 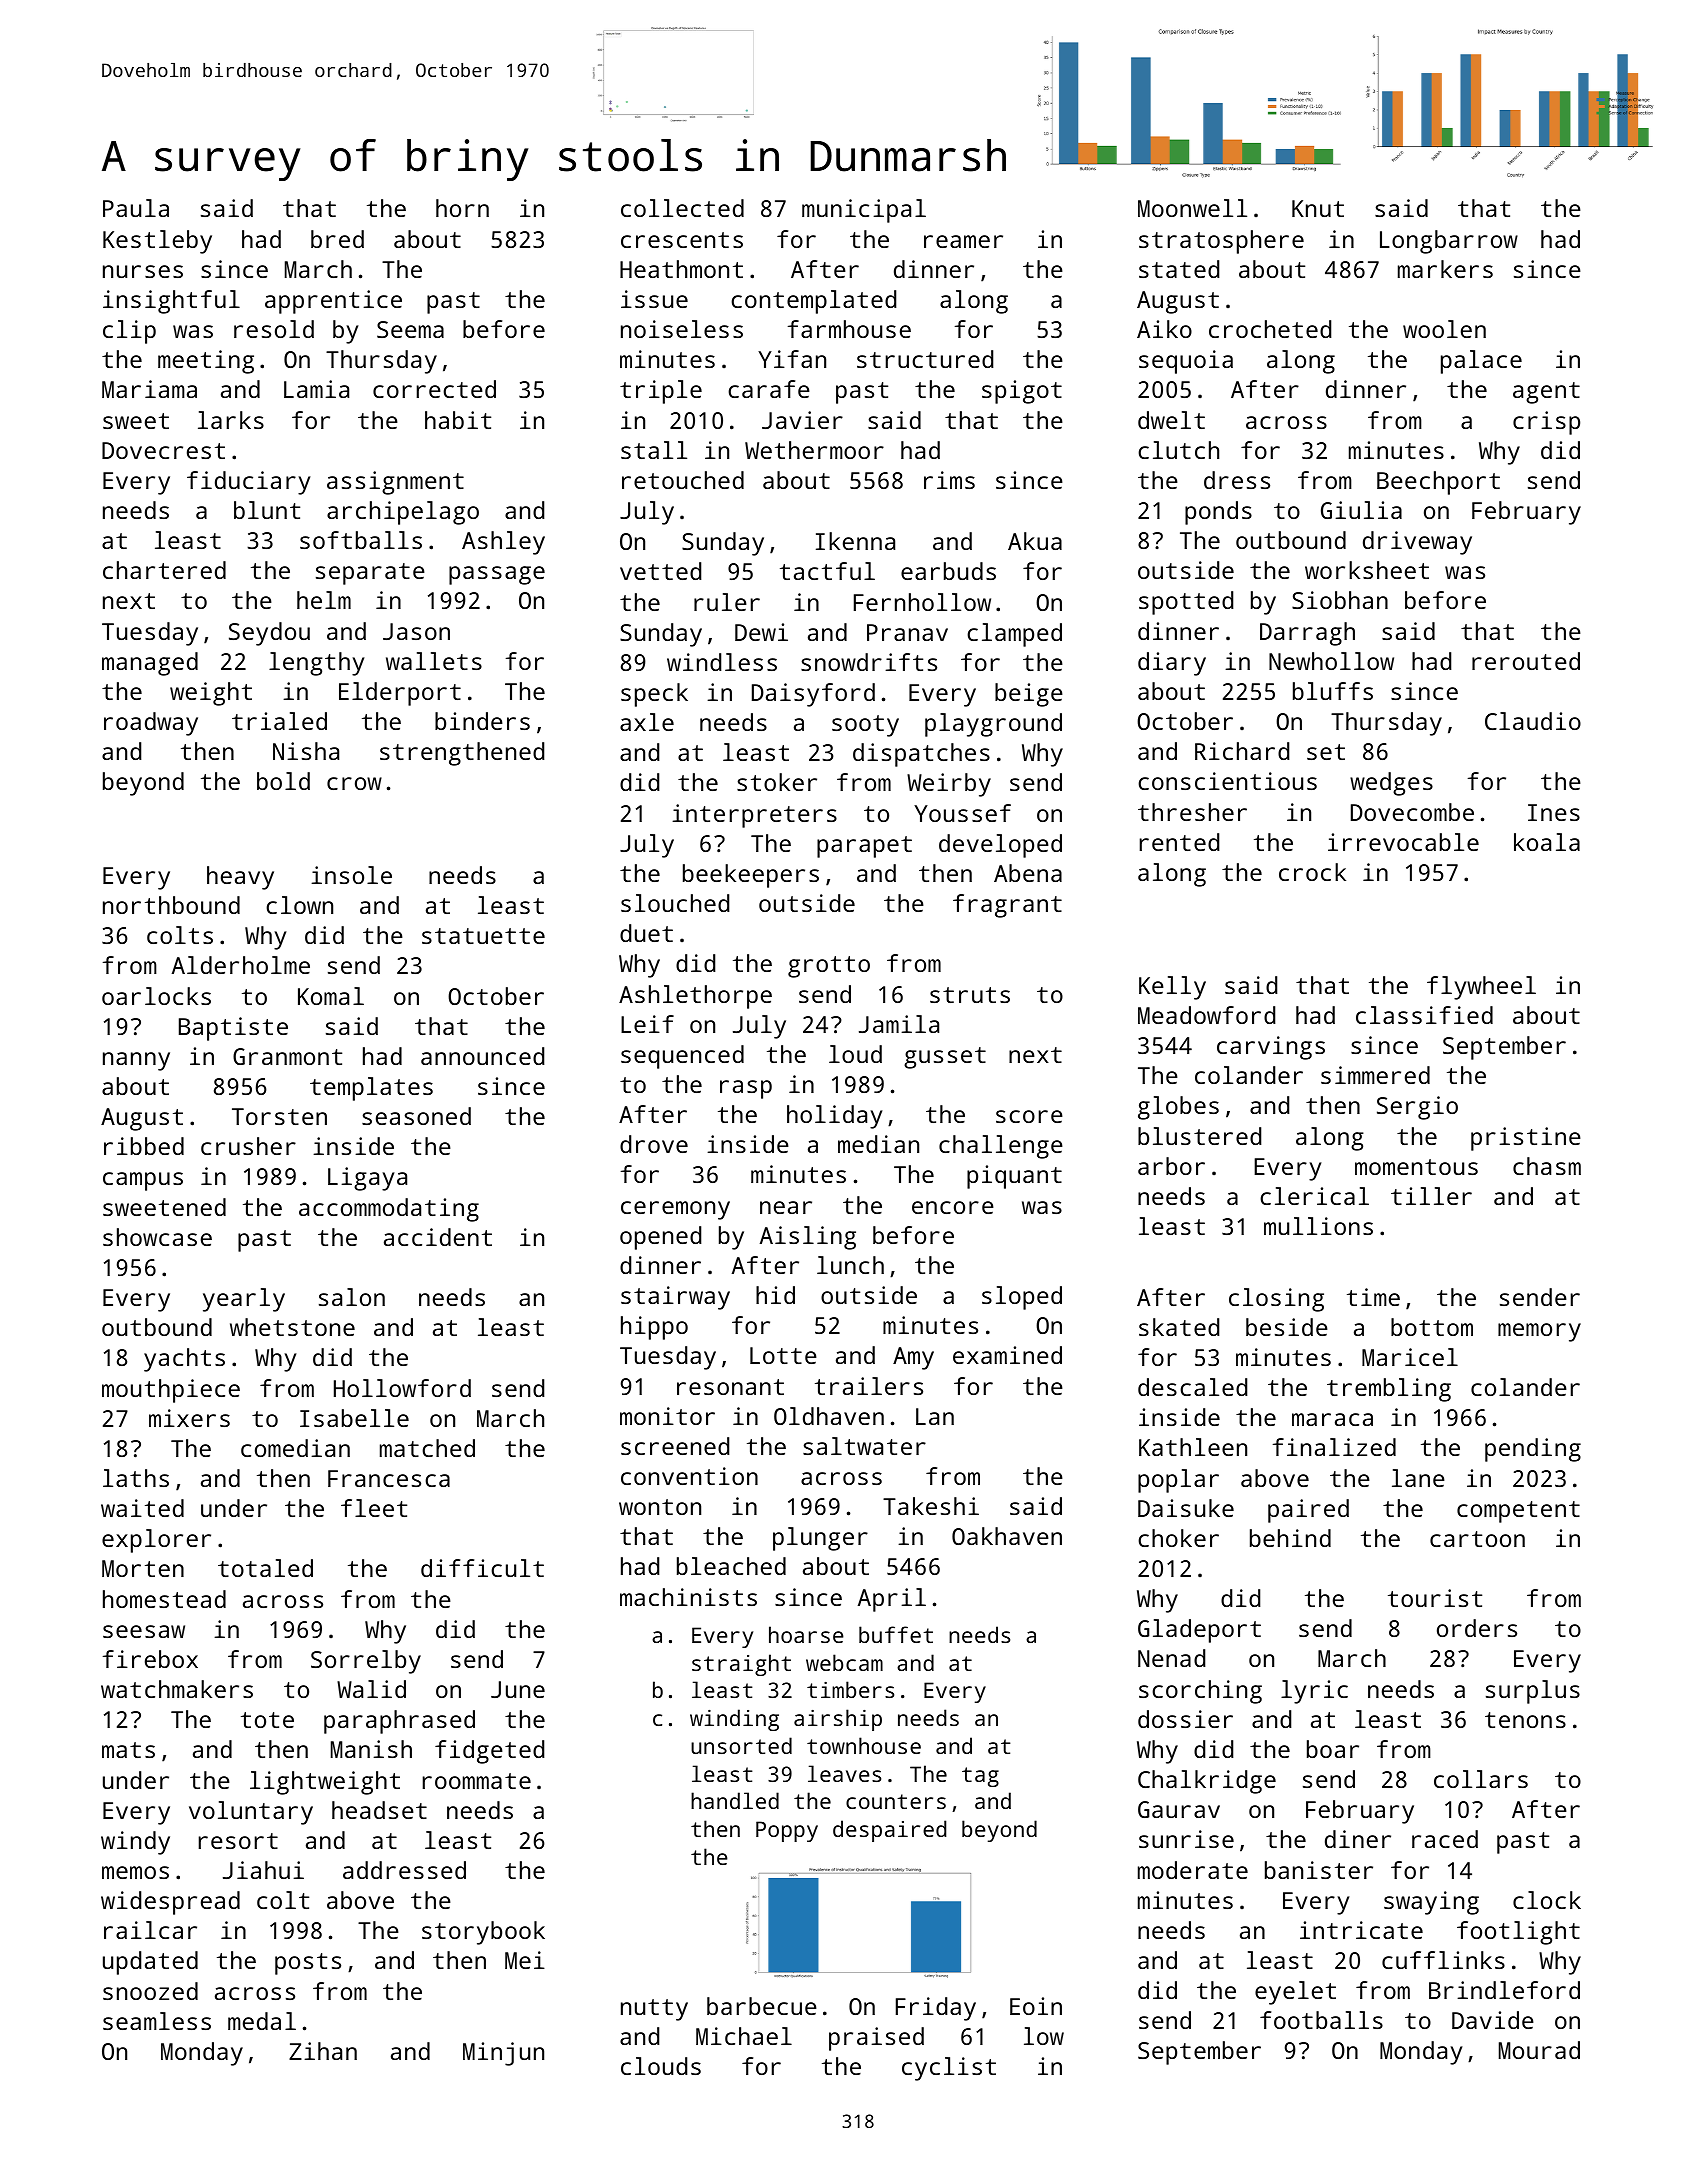 What do you see at coordinates (482, 1056) in the document?
I see `announced` at bounding box center [482, 1056].
